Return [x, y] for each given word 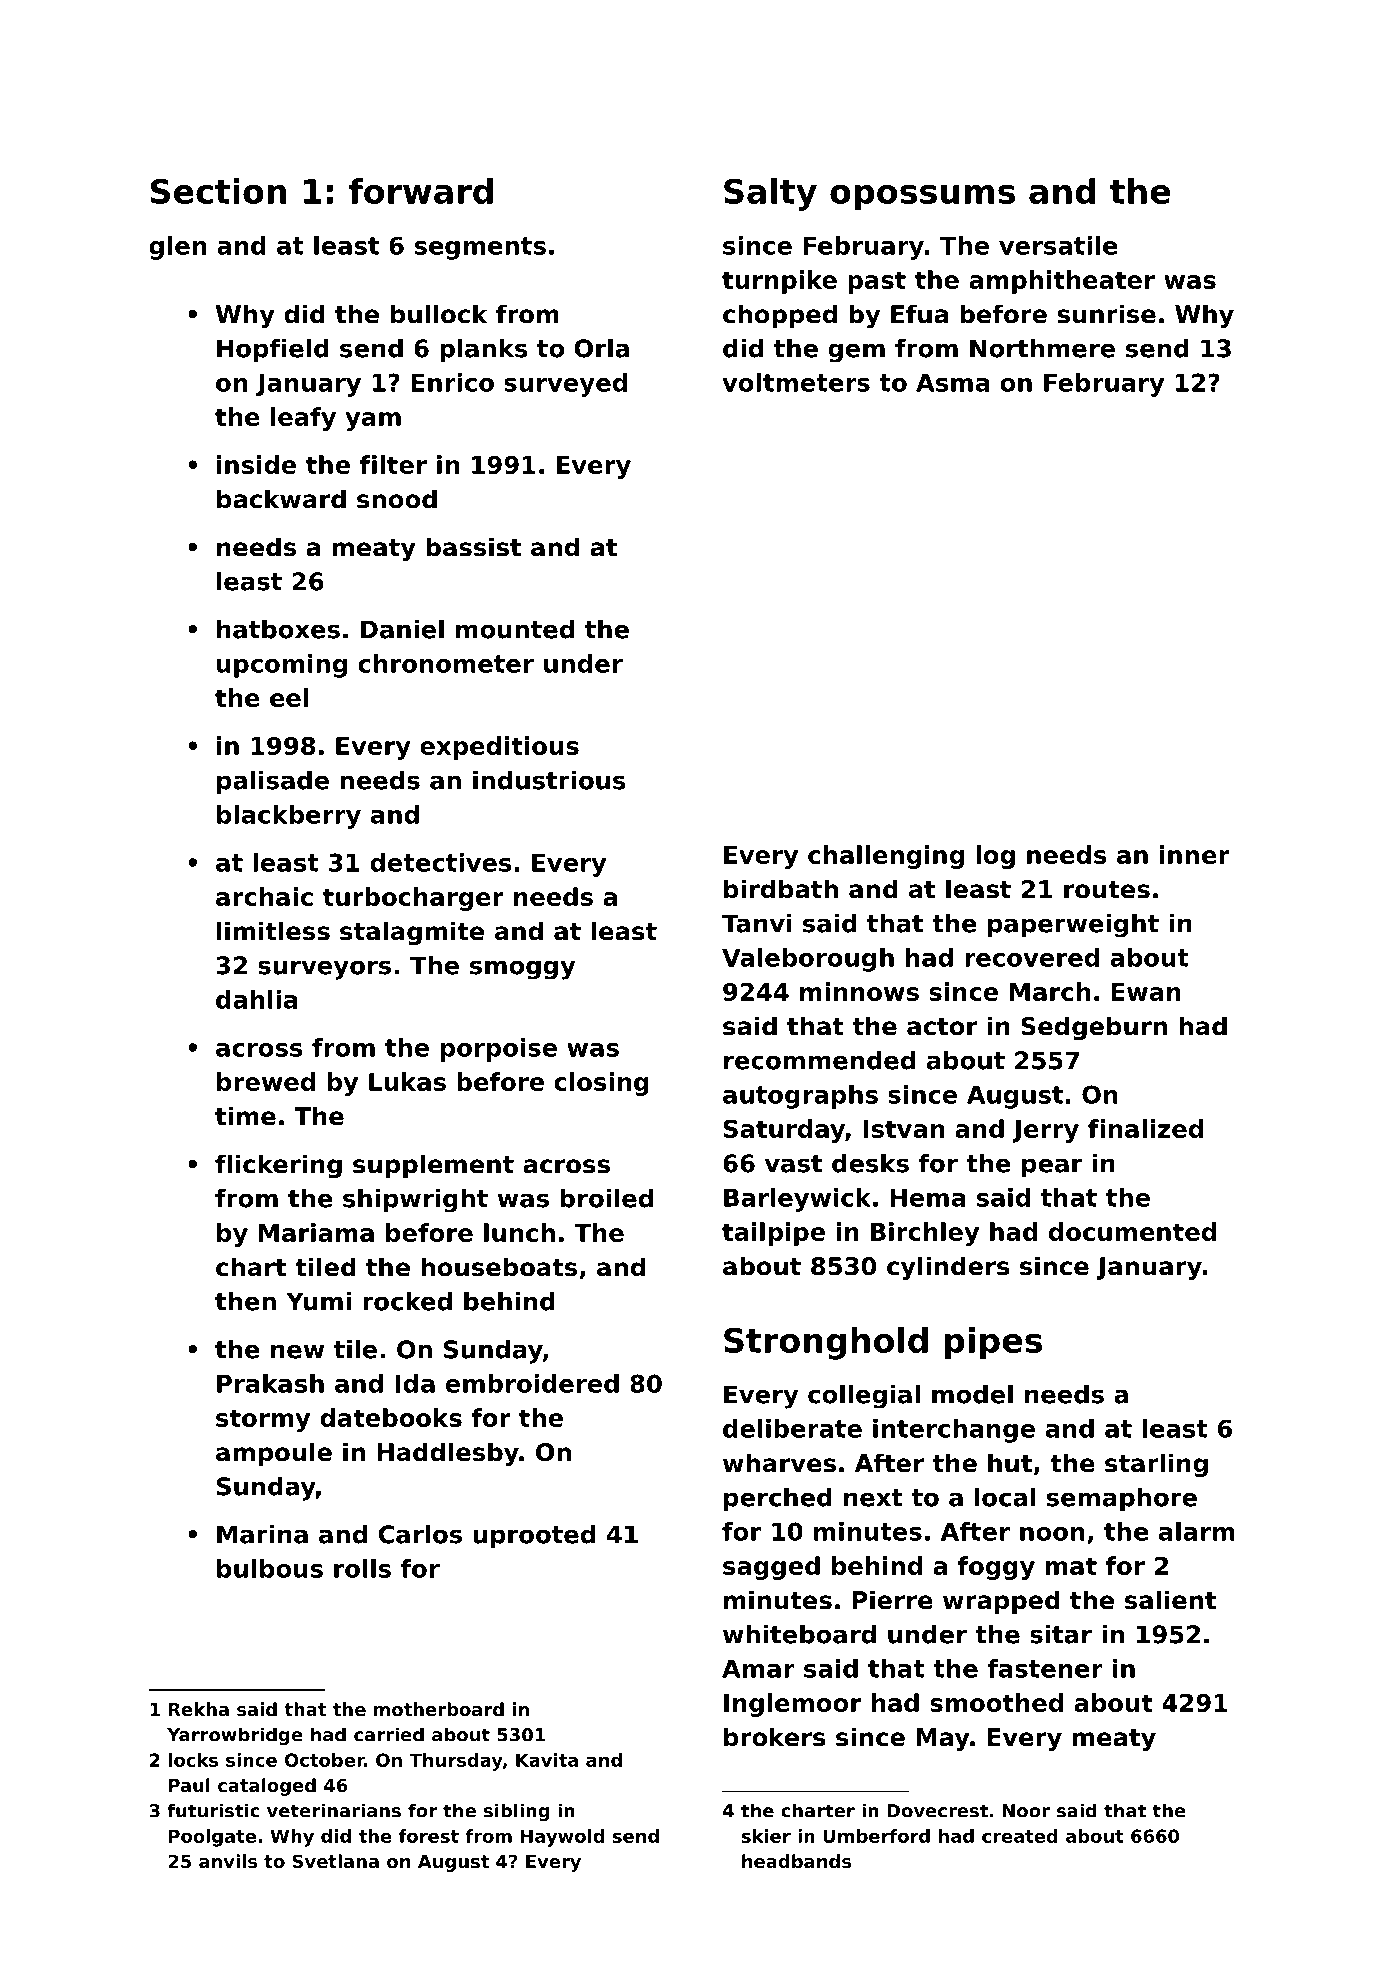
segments [480, 248]
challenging [886, 857]
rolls [362, 1568]
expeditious [499, 748]
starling [1156, 1465]
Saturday [784, 1131]
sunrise [1107, 314]
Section [218, 191]
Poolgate [212, 1838]
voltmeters [796, 382]
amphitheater [1062, 282]
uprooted [534, 1537]
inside [256, 464]
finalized [1145, 1128]
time [245, 1116]
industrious [549, 780]
